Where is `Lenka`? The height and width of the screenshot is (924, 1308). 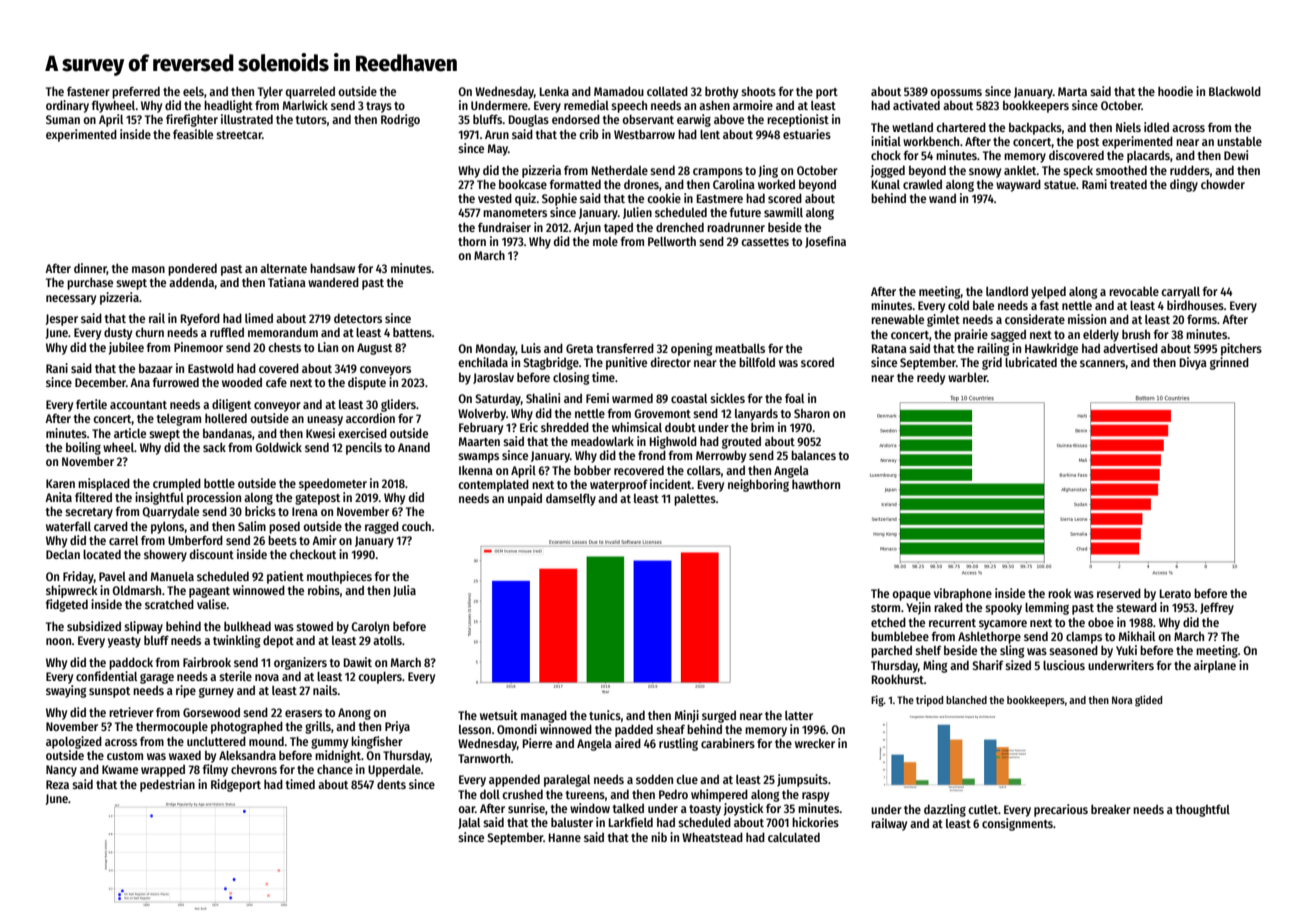 Lenka is located at coordinates (554, 91).
